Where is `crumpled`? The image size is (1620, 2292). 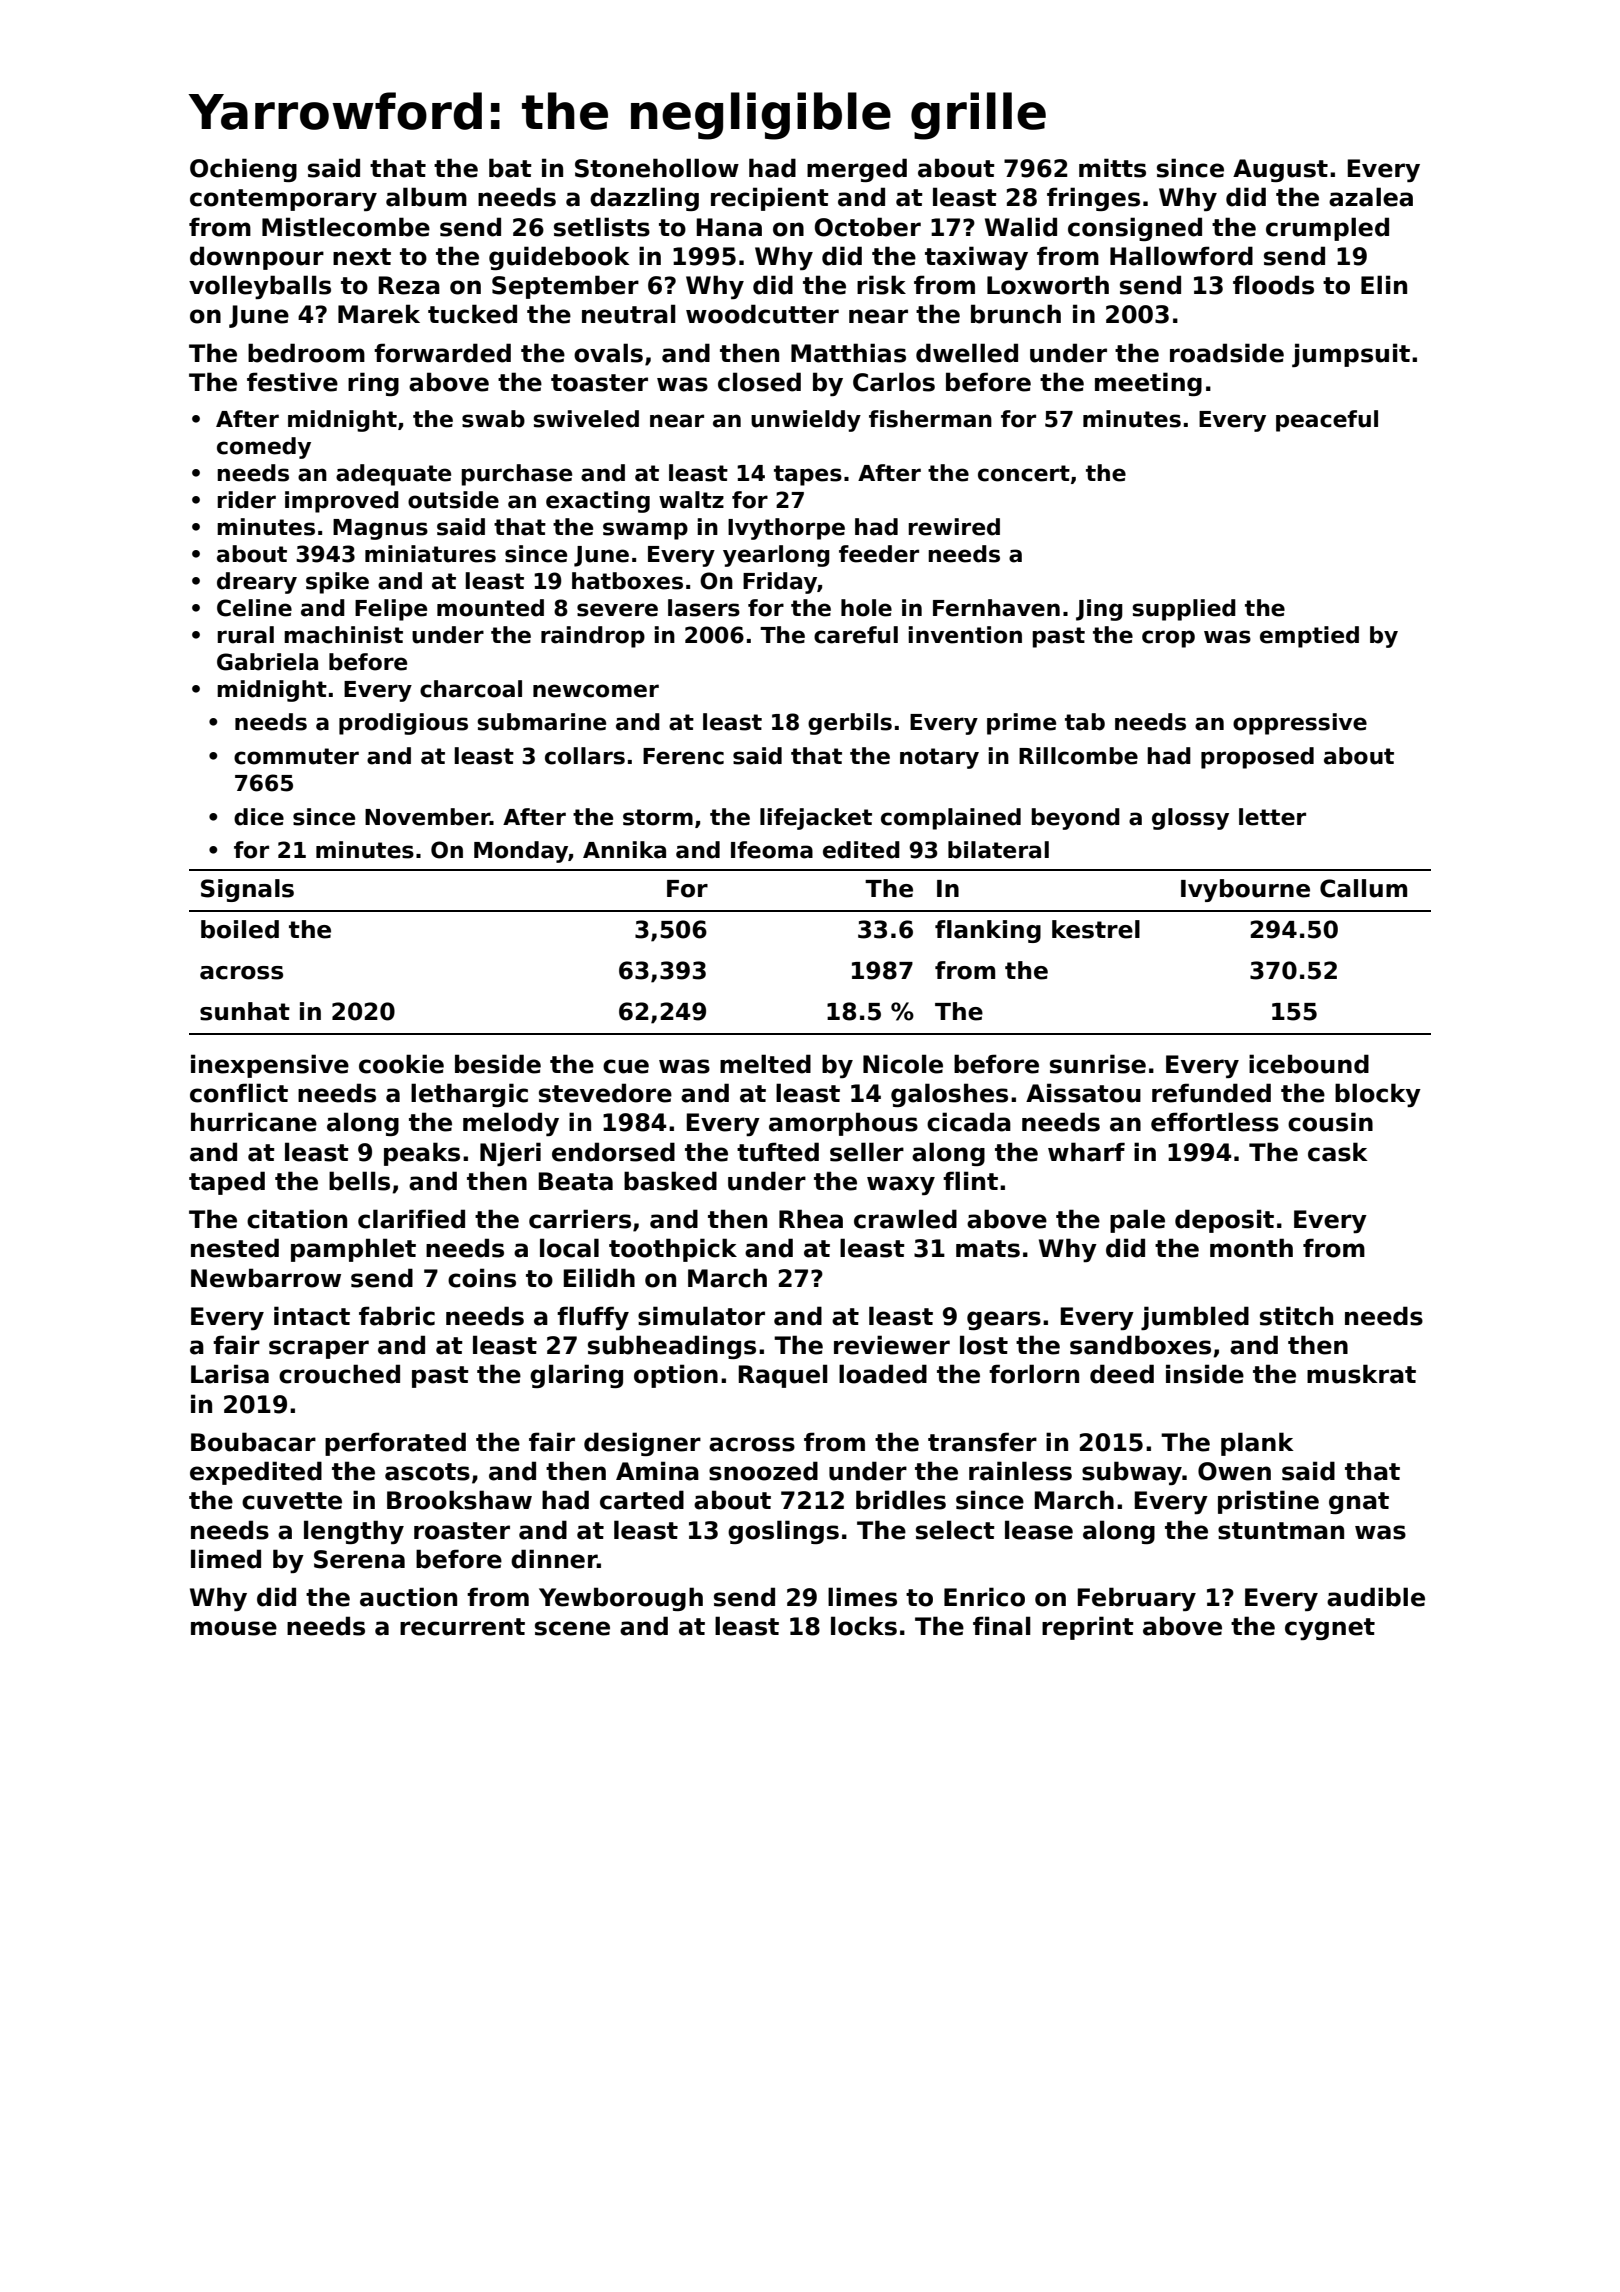
crumpled is located at coordinates (1327, 229).
